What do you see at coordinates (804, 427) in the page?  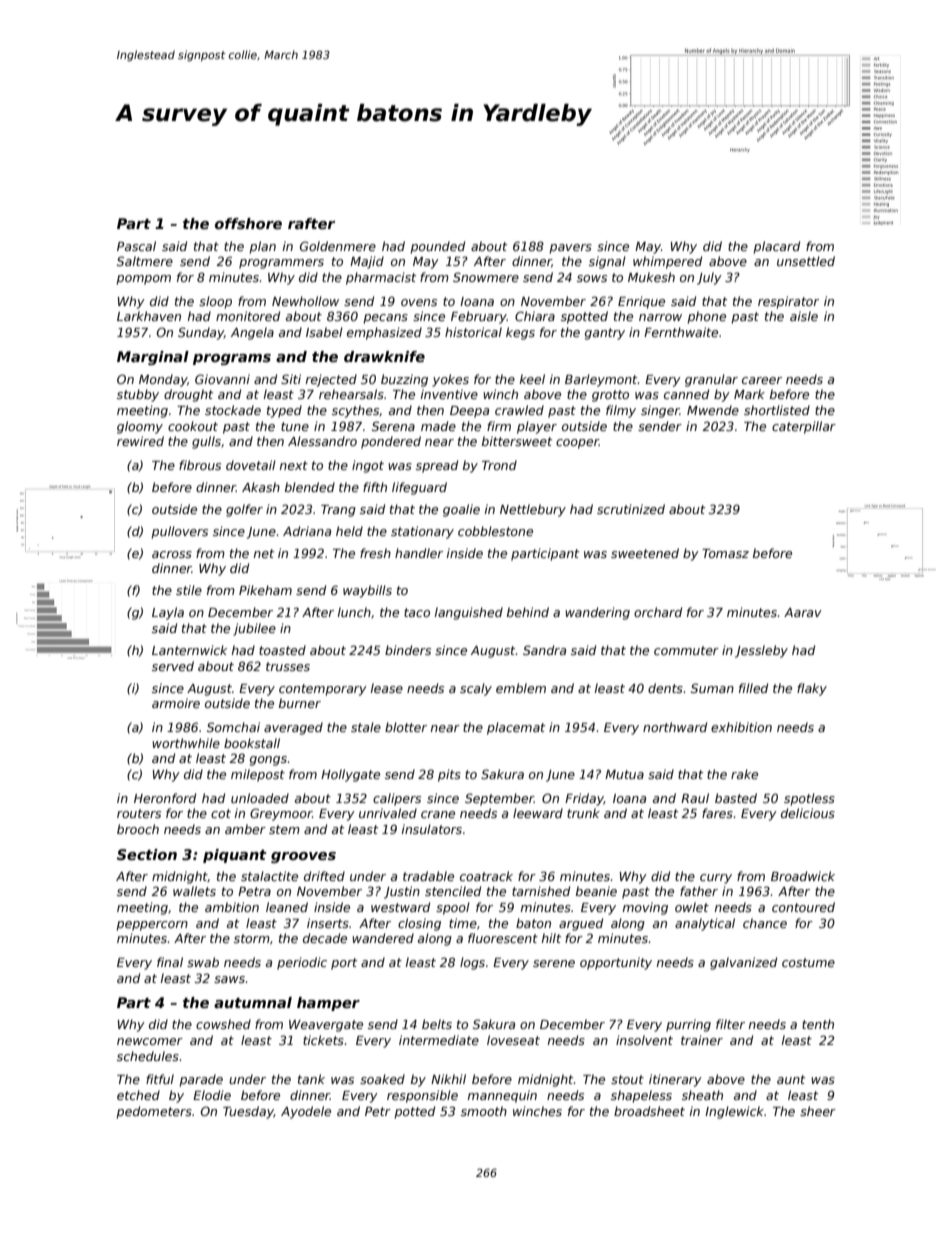 I see `caterpillar` at bounding box center [804, 427].
